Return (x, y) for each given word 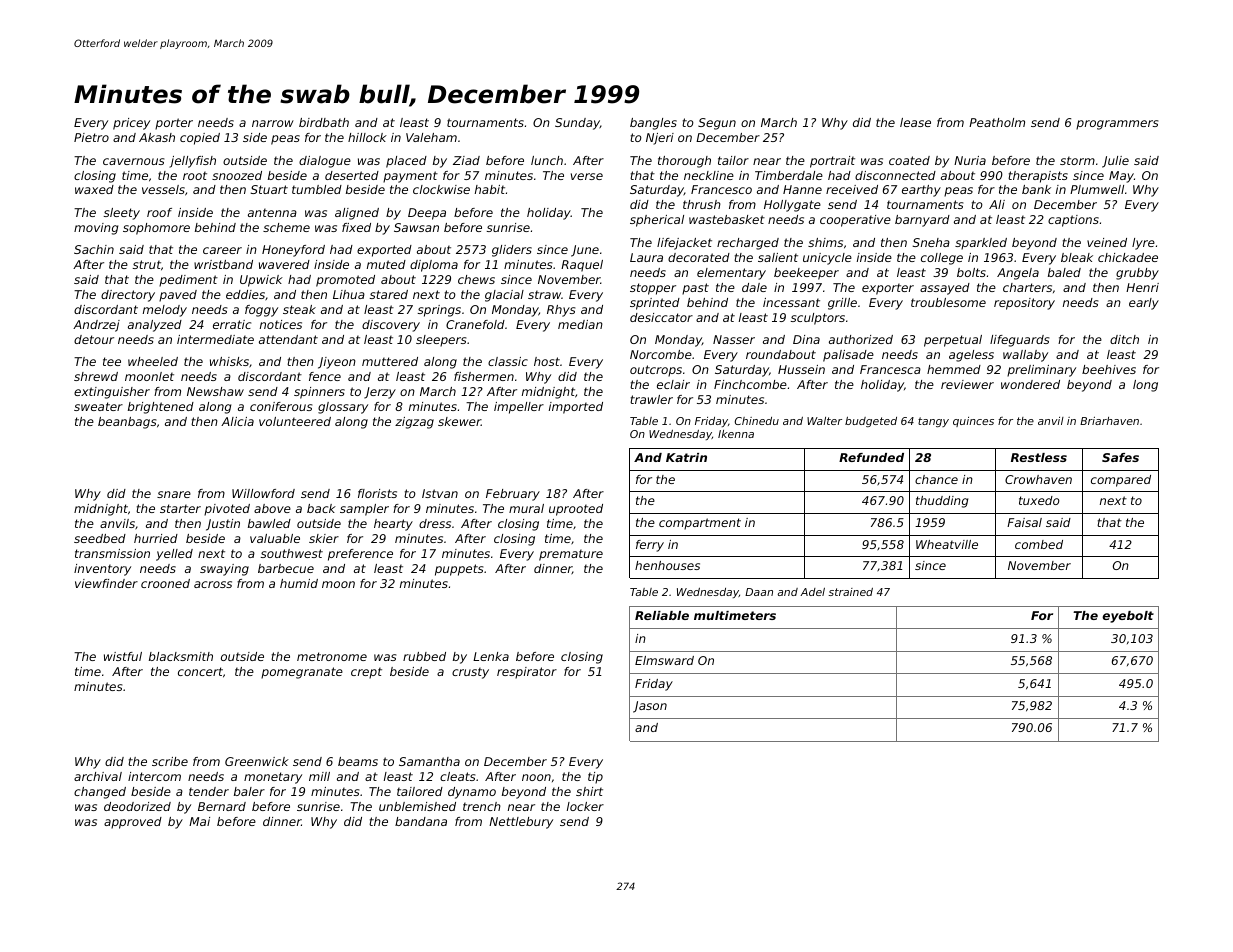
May (1121, 177)
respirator (527, 673)
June (585, 251)
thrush (702, 204)
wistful (123, 656)
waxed (94, 189)
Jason (650, 707)
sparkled (981, 244)
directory (128, 296)
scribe (170, 761)
